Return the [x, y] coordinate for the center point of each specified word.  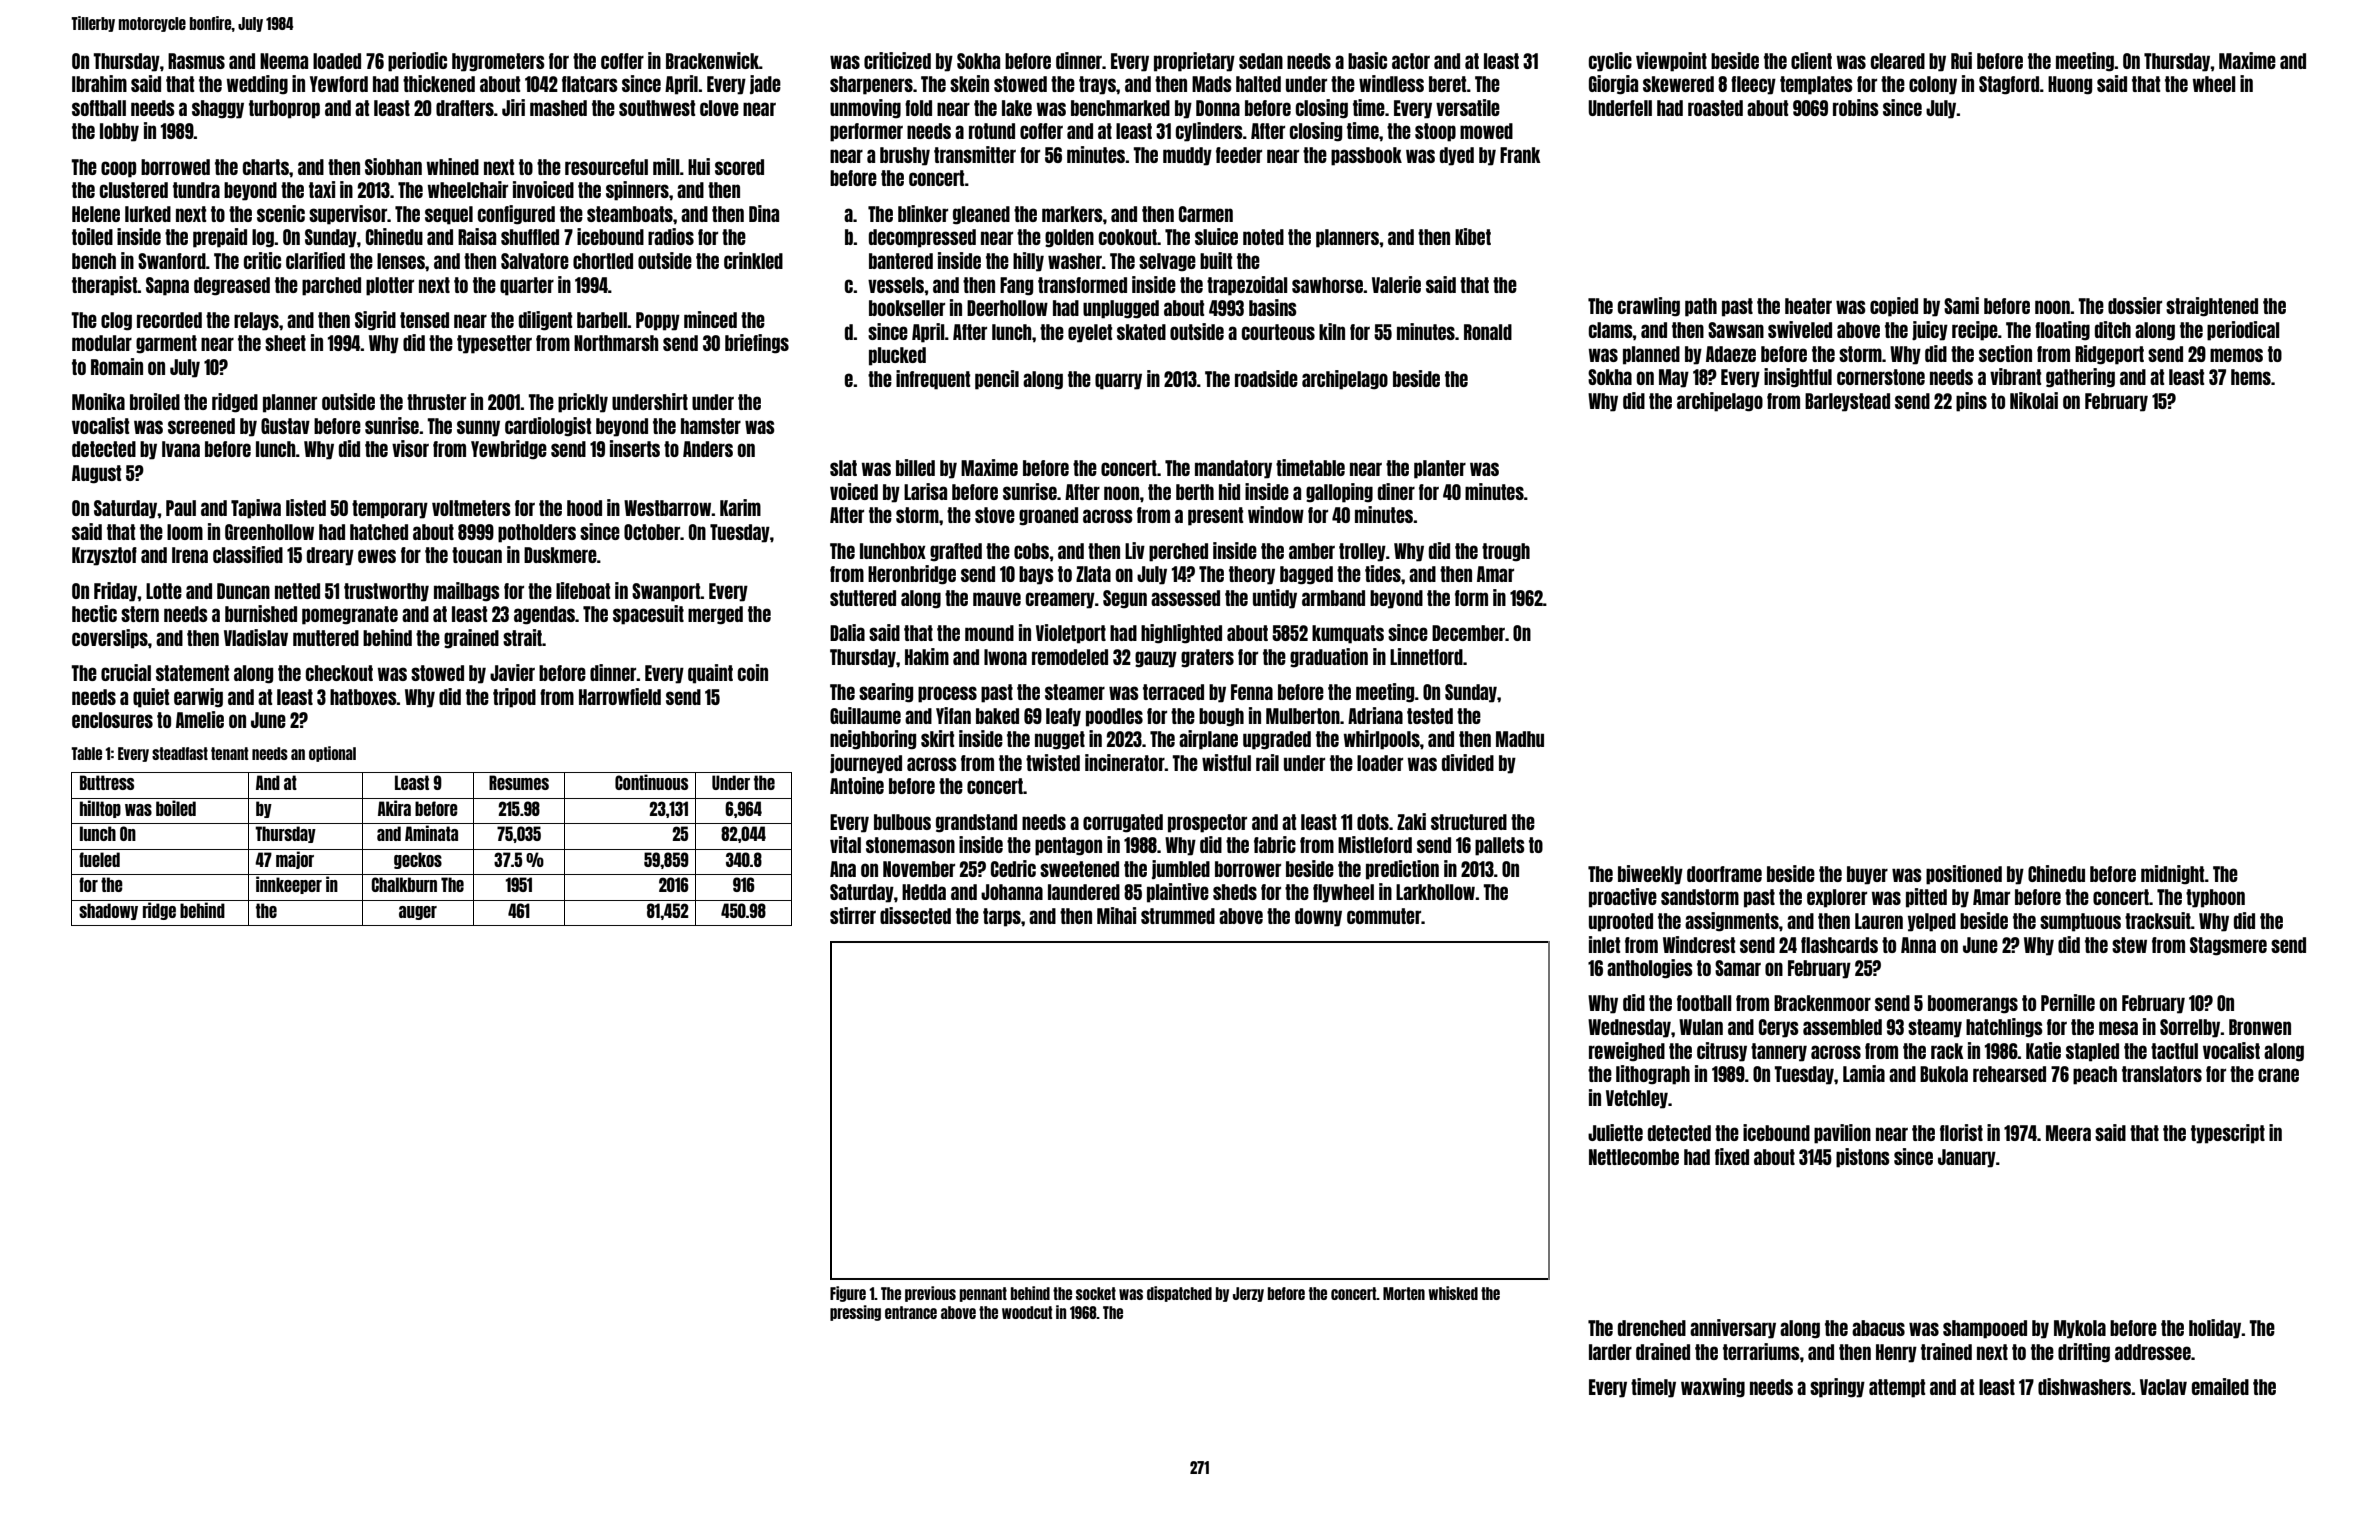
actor [1411, 61]
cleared [1898, 61]
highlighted [1181, 634]
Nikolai [2034, 400]
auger [418, 913]
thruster [436, 402]
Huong [2070, 85]
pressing [855, 1313]
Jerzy [1248, 1294]
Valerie [1396, 284]
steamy [1935, 1028]
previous [930, 1294]
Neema [284, 61]
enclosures [112, 720]
